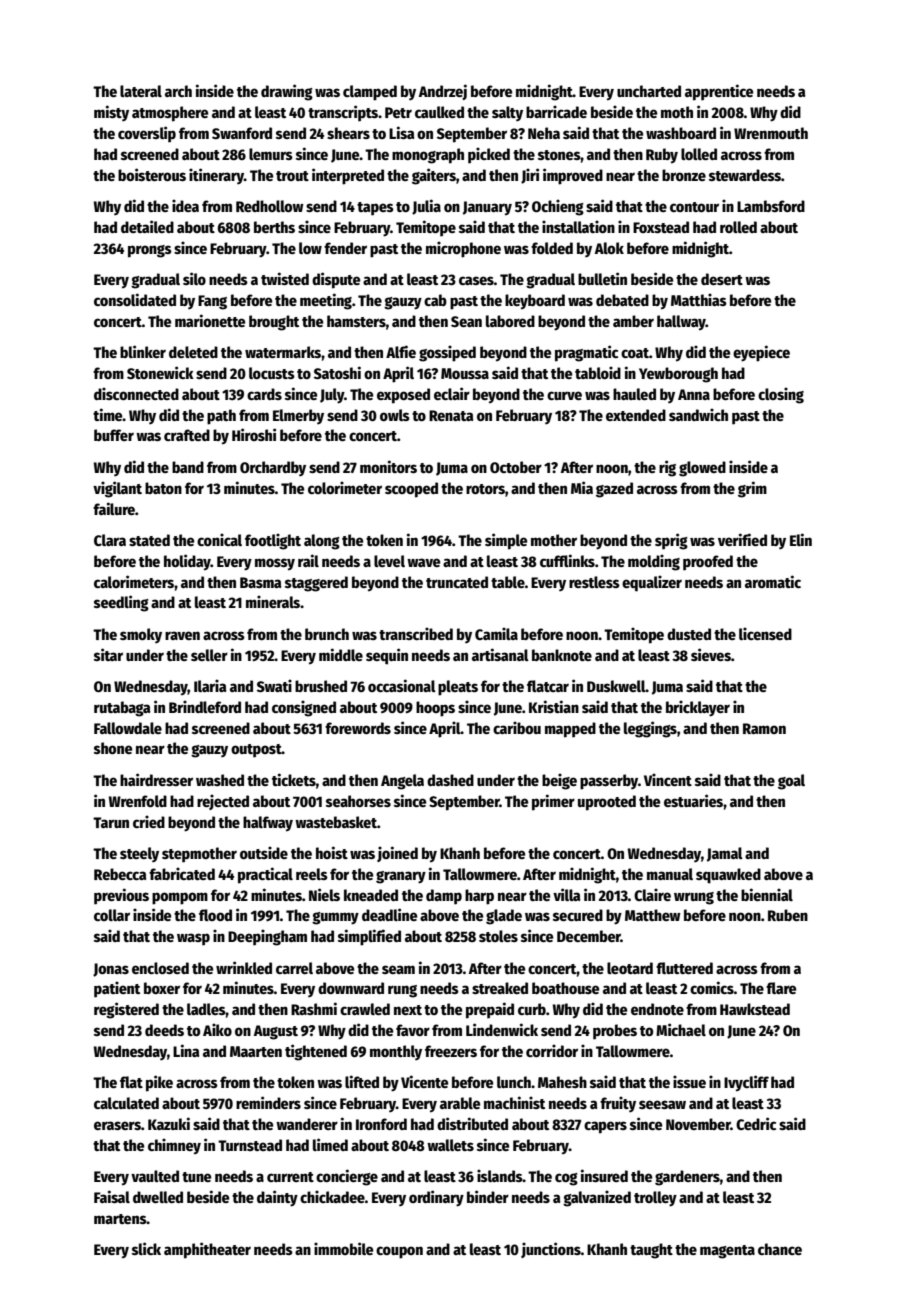 The height and width of the image is (1316, 908). Describe the element at coordinates (343, 1248) in the image. I see `immobile` at that location.
